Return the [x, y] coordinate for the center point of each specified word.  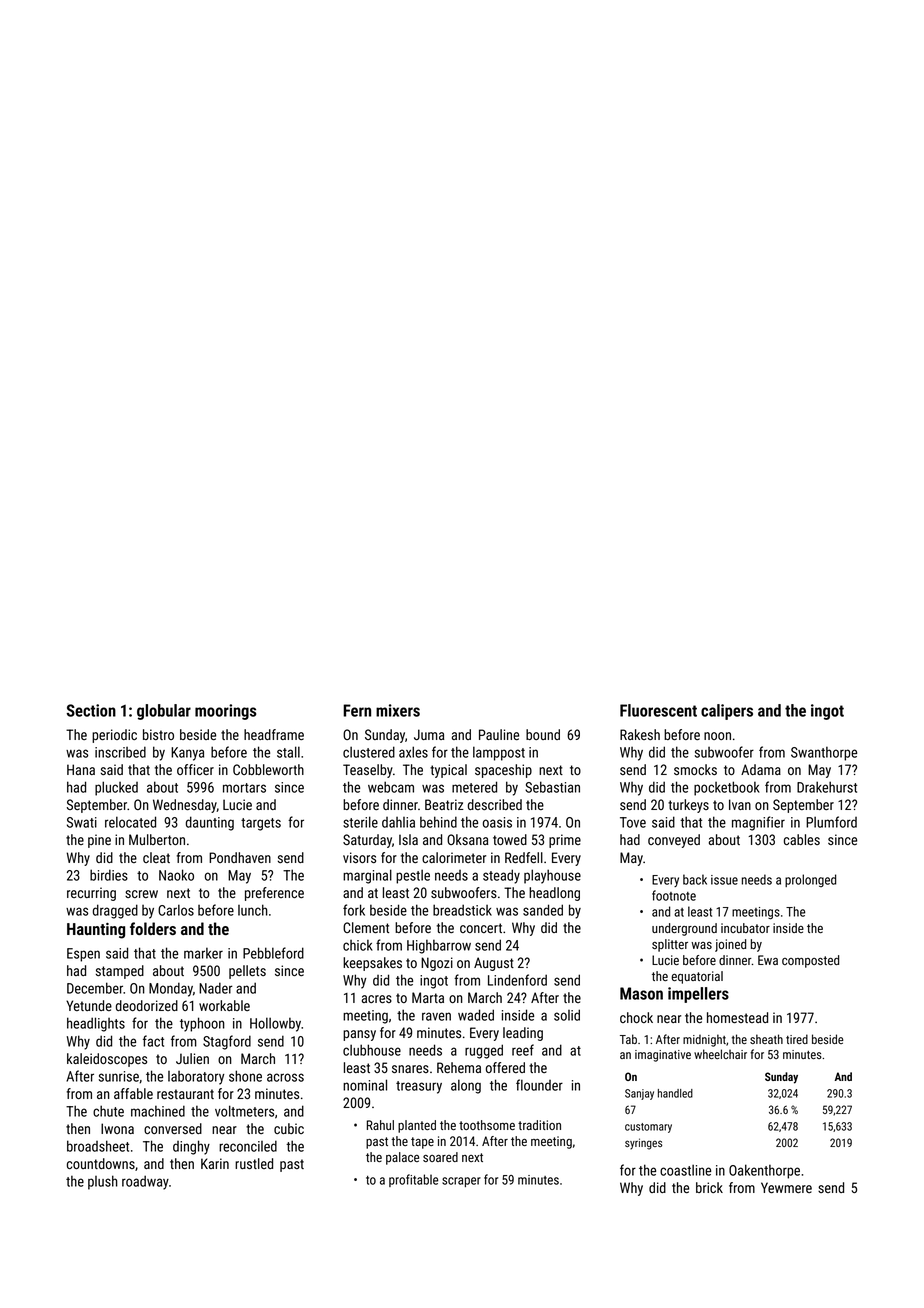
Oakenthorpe [764, 1171]
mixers [398, 710]
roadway [145, 1182]
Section [91, 710]
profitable [413, 1180]
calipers [727, 712]
